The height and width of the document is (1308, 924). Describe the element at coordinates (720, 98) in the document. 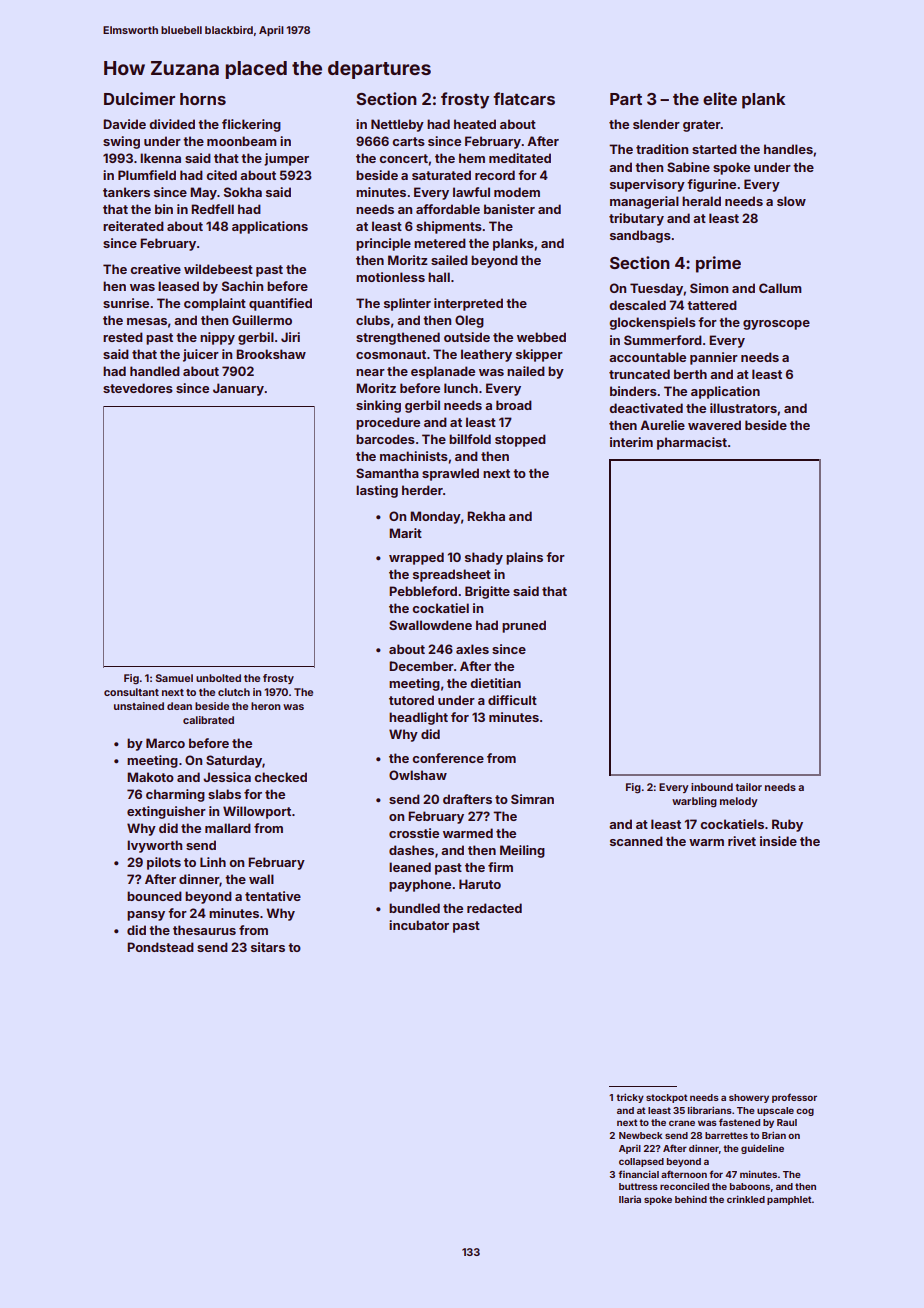

I see `elite` at that location.
